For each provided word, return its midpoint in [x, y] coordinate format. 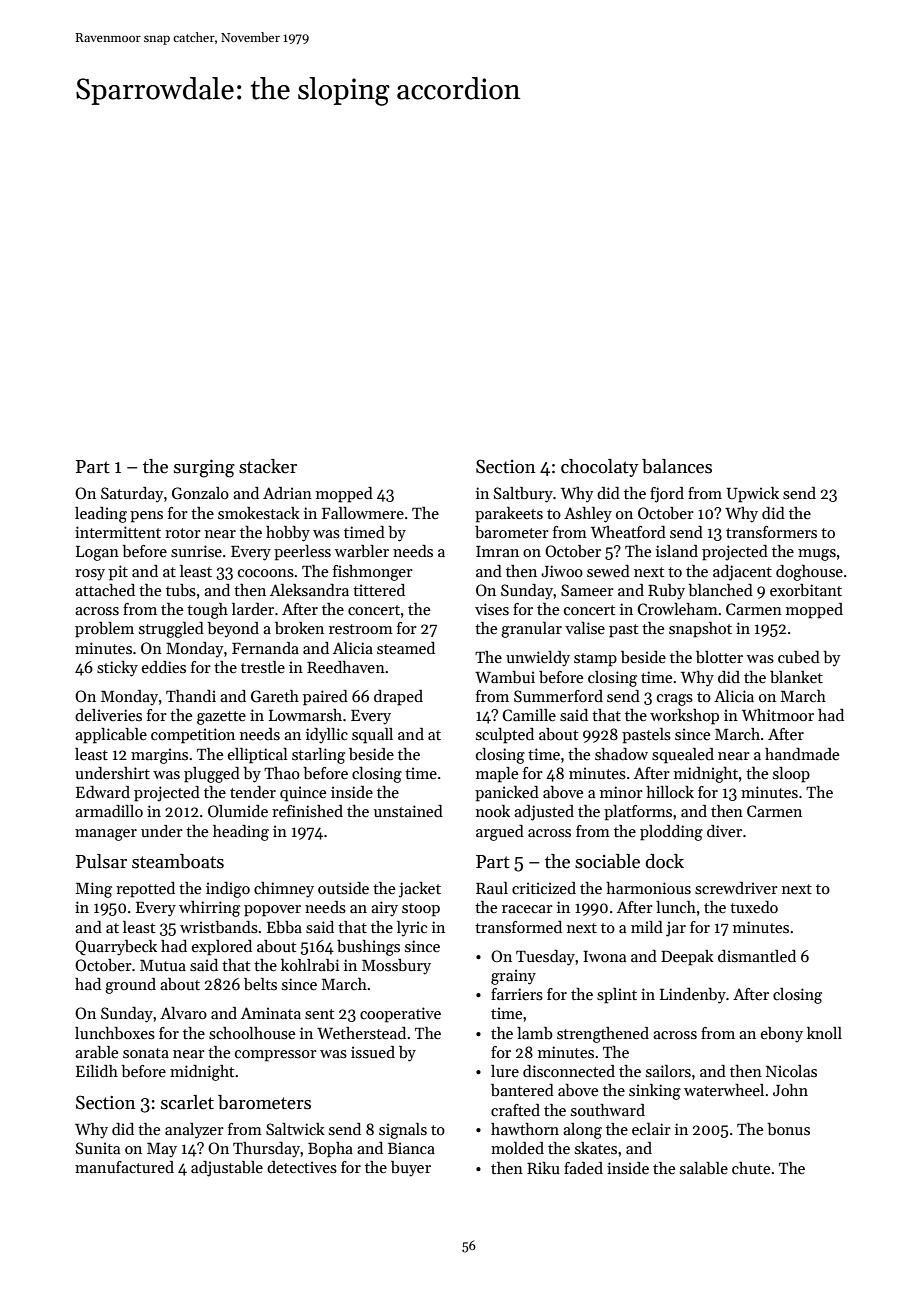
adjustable [227, 1169]
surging [204, 469]
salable [704, 1168]
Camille [529, 715]
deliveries [108, 715]
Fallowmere [363, 513]
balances [677, 466]
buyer [411, 1169]
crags [675, 700]
